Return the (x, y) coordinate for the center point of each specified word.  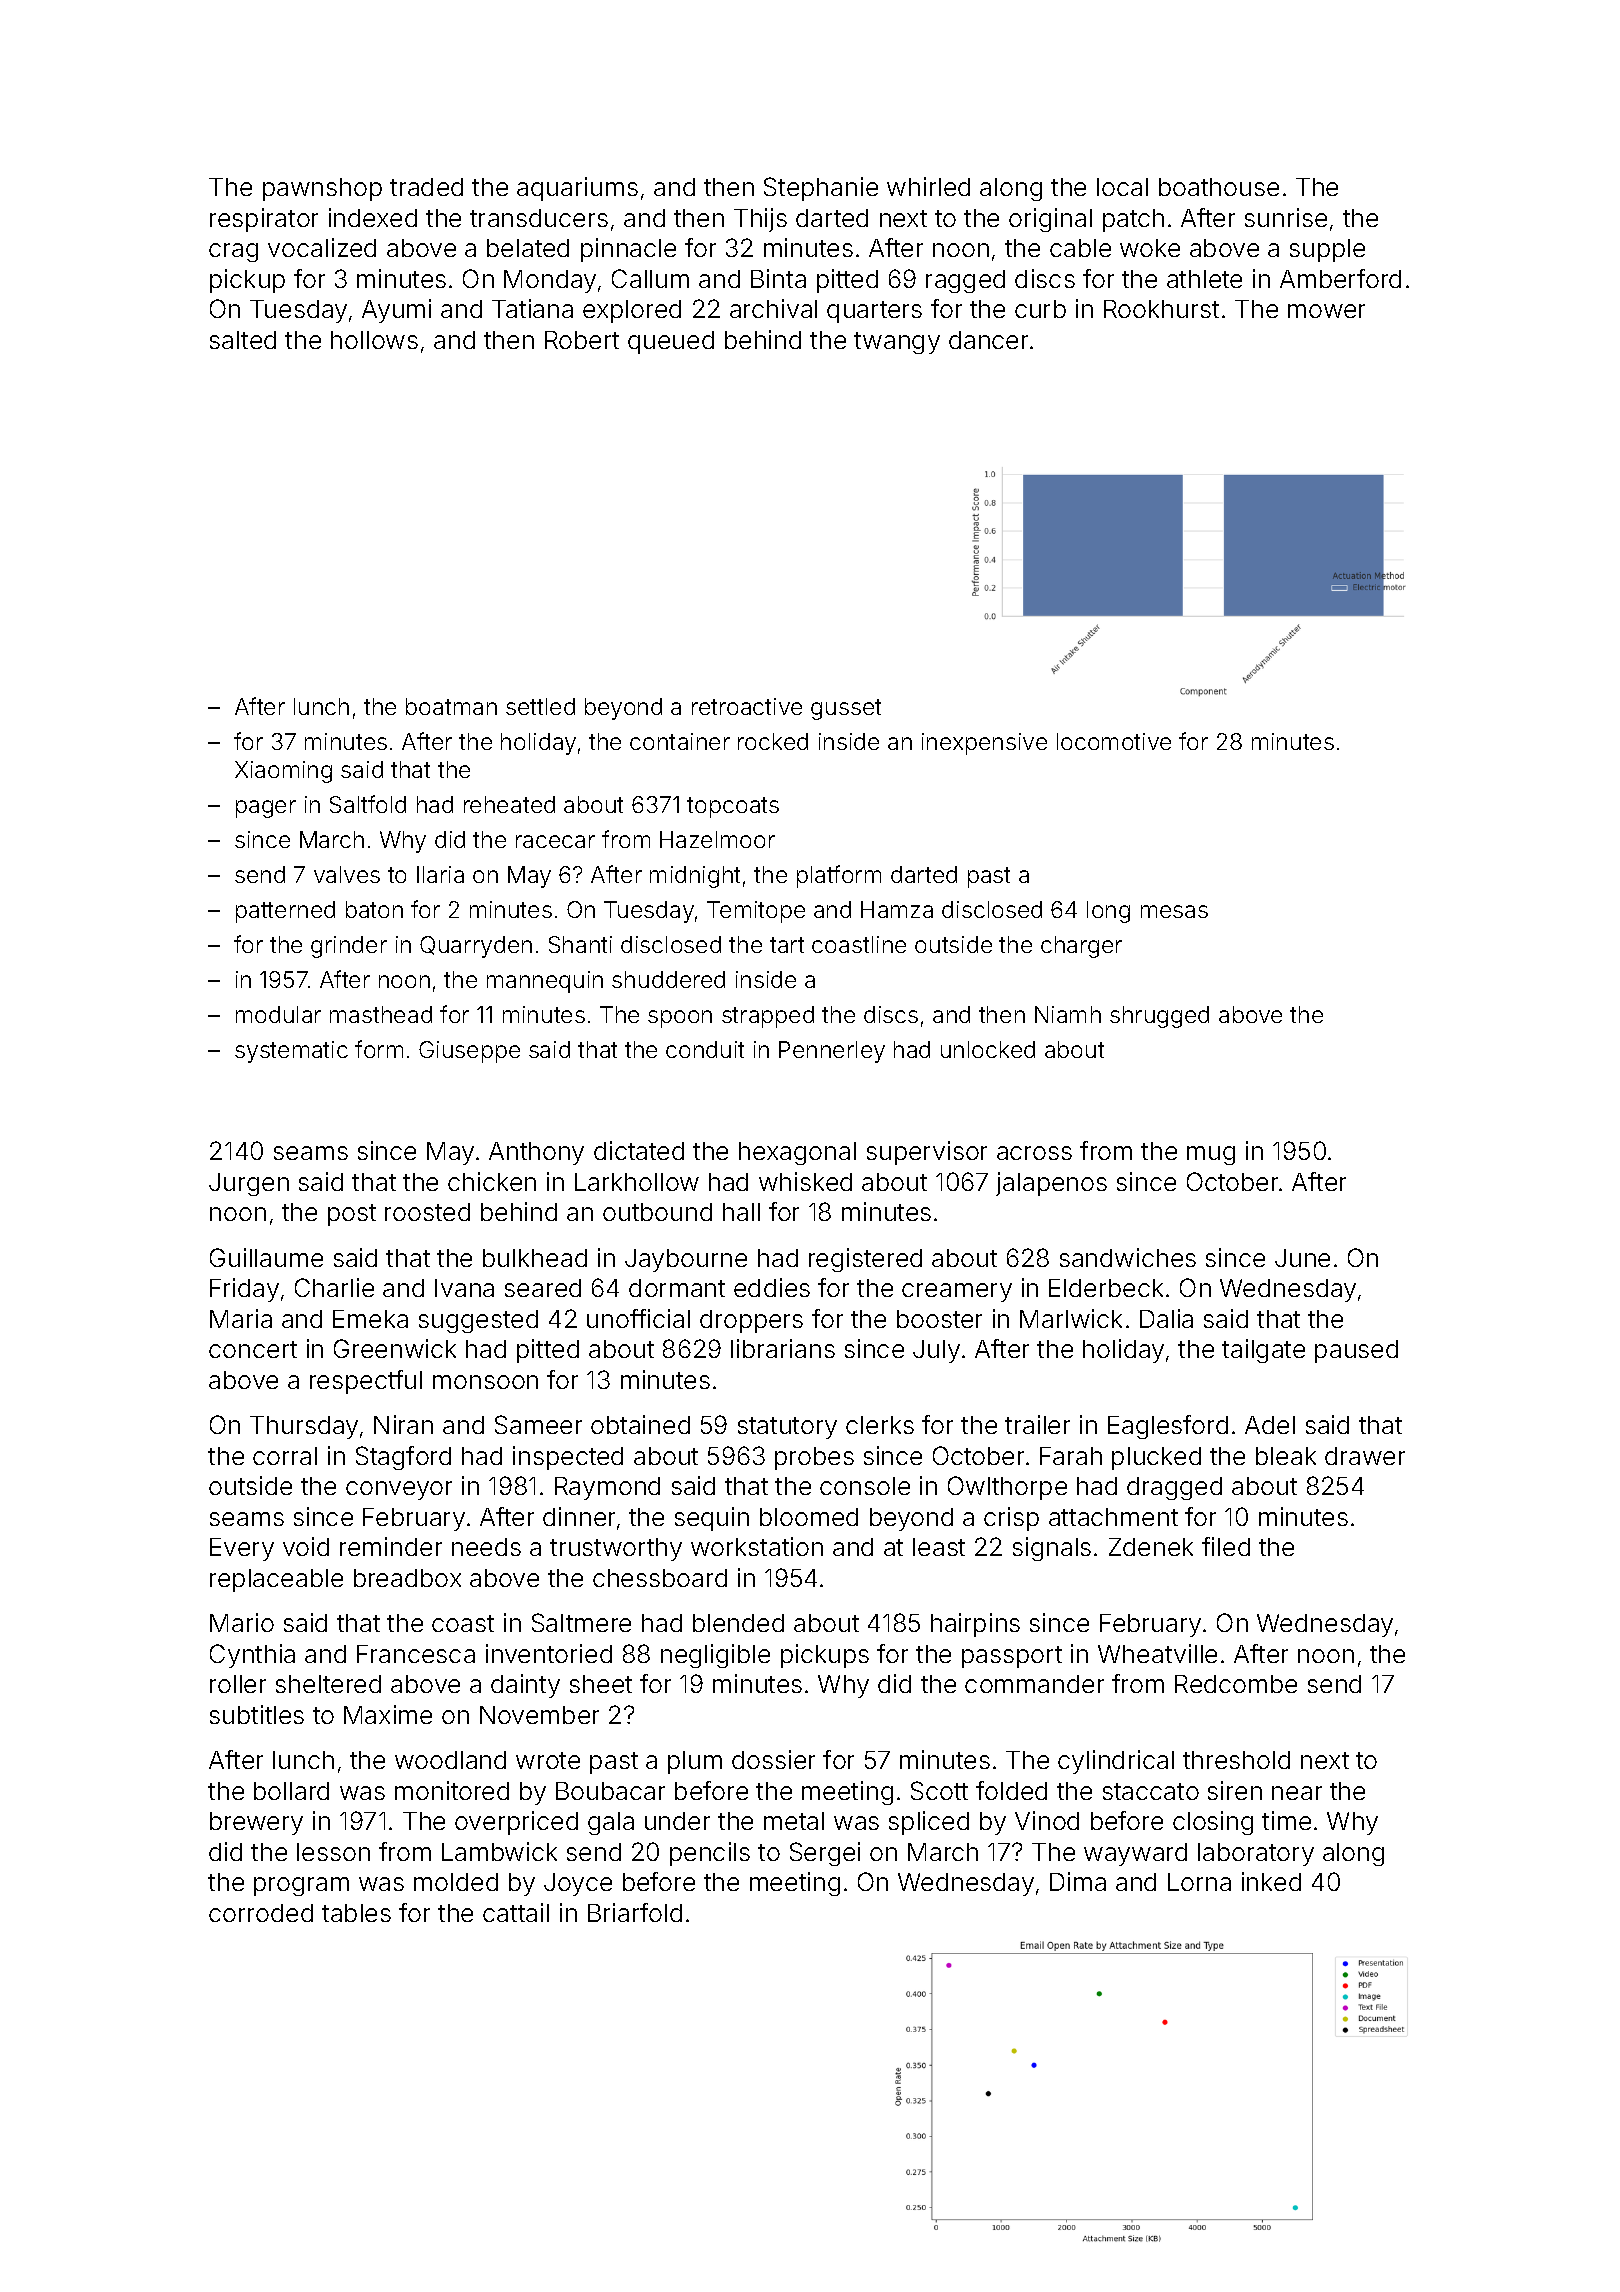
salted (243, 340)
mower (1326, 311)
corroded (261, 1913)
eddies (772, 1287)
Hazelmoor (717, 839)
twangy (897, 343)
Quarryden (476, 947)
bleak (1286, 1456)
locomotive (1114, 741)
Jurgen (249, 1184)
